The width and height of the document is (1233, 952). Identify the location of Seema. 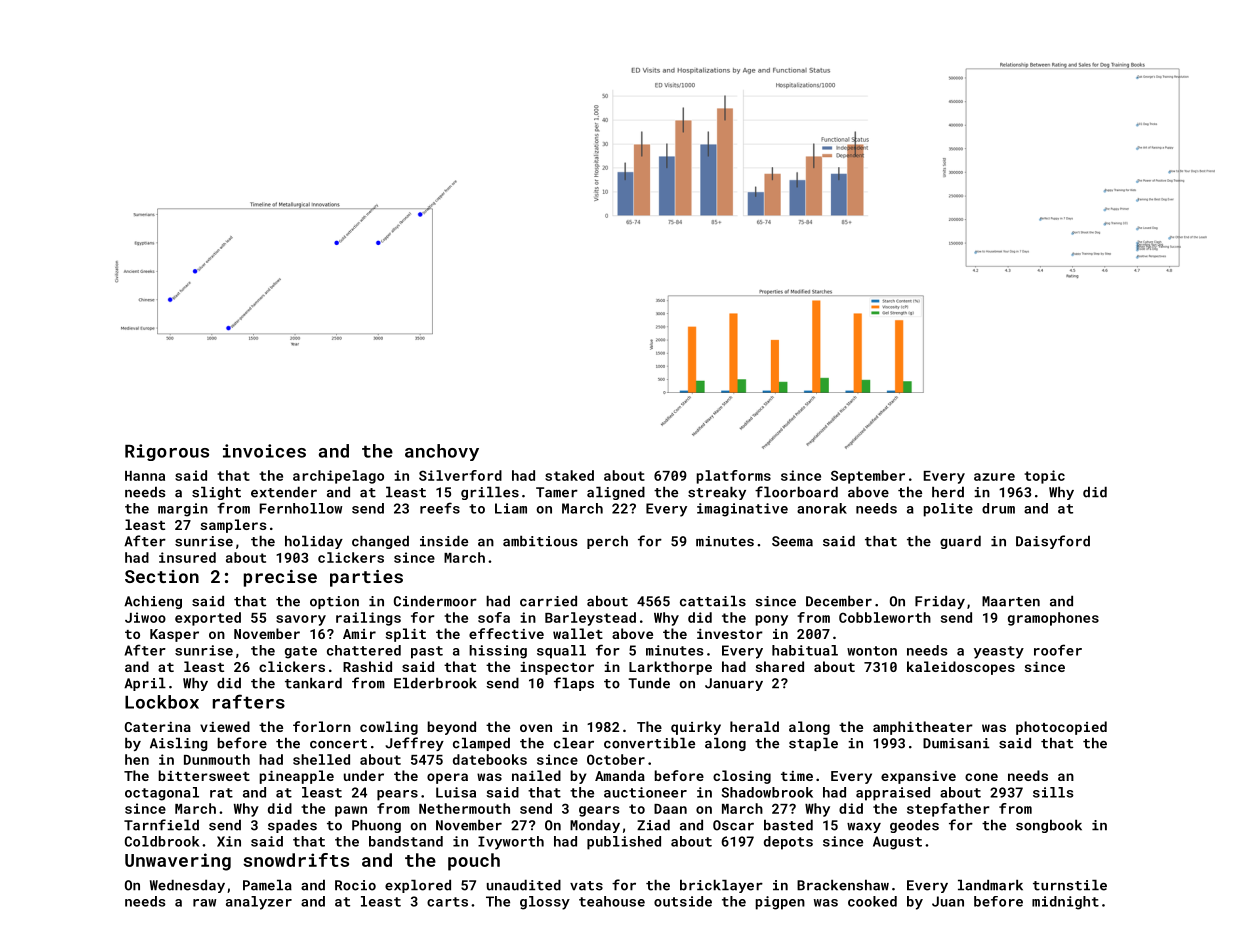
(792, 541).
